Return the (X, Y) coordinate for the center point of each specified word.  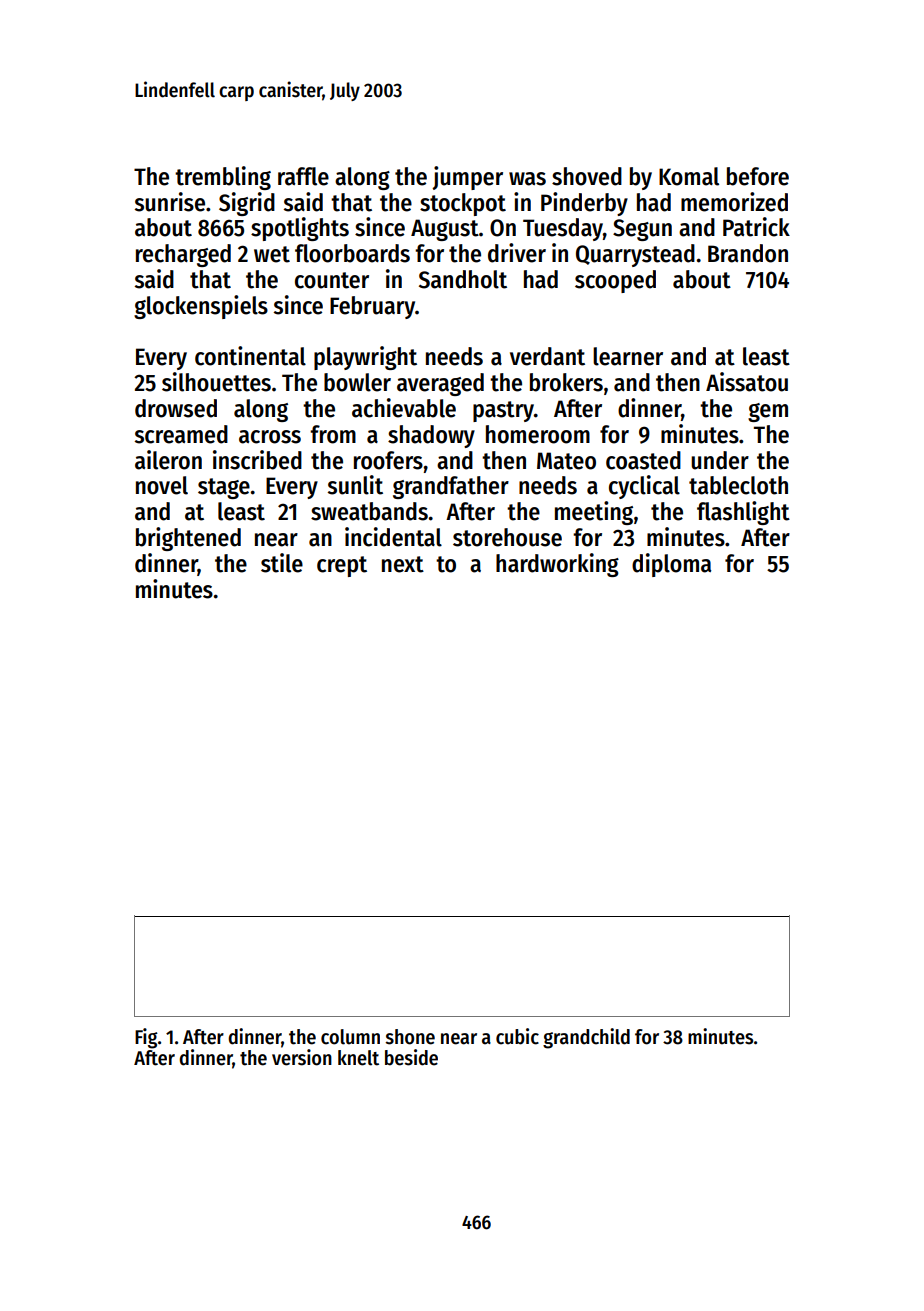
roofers (388, 460)
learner (628, 356)
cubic (517, 1036)
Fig (146, 1038)
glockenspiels (201, 307)
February (372, 307)
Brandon (748, 253)
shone (410, 1037)
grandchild (586, 1038)
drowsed (176, 408)
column (350, 1037)
